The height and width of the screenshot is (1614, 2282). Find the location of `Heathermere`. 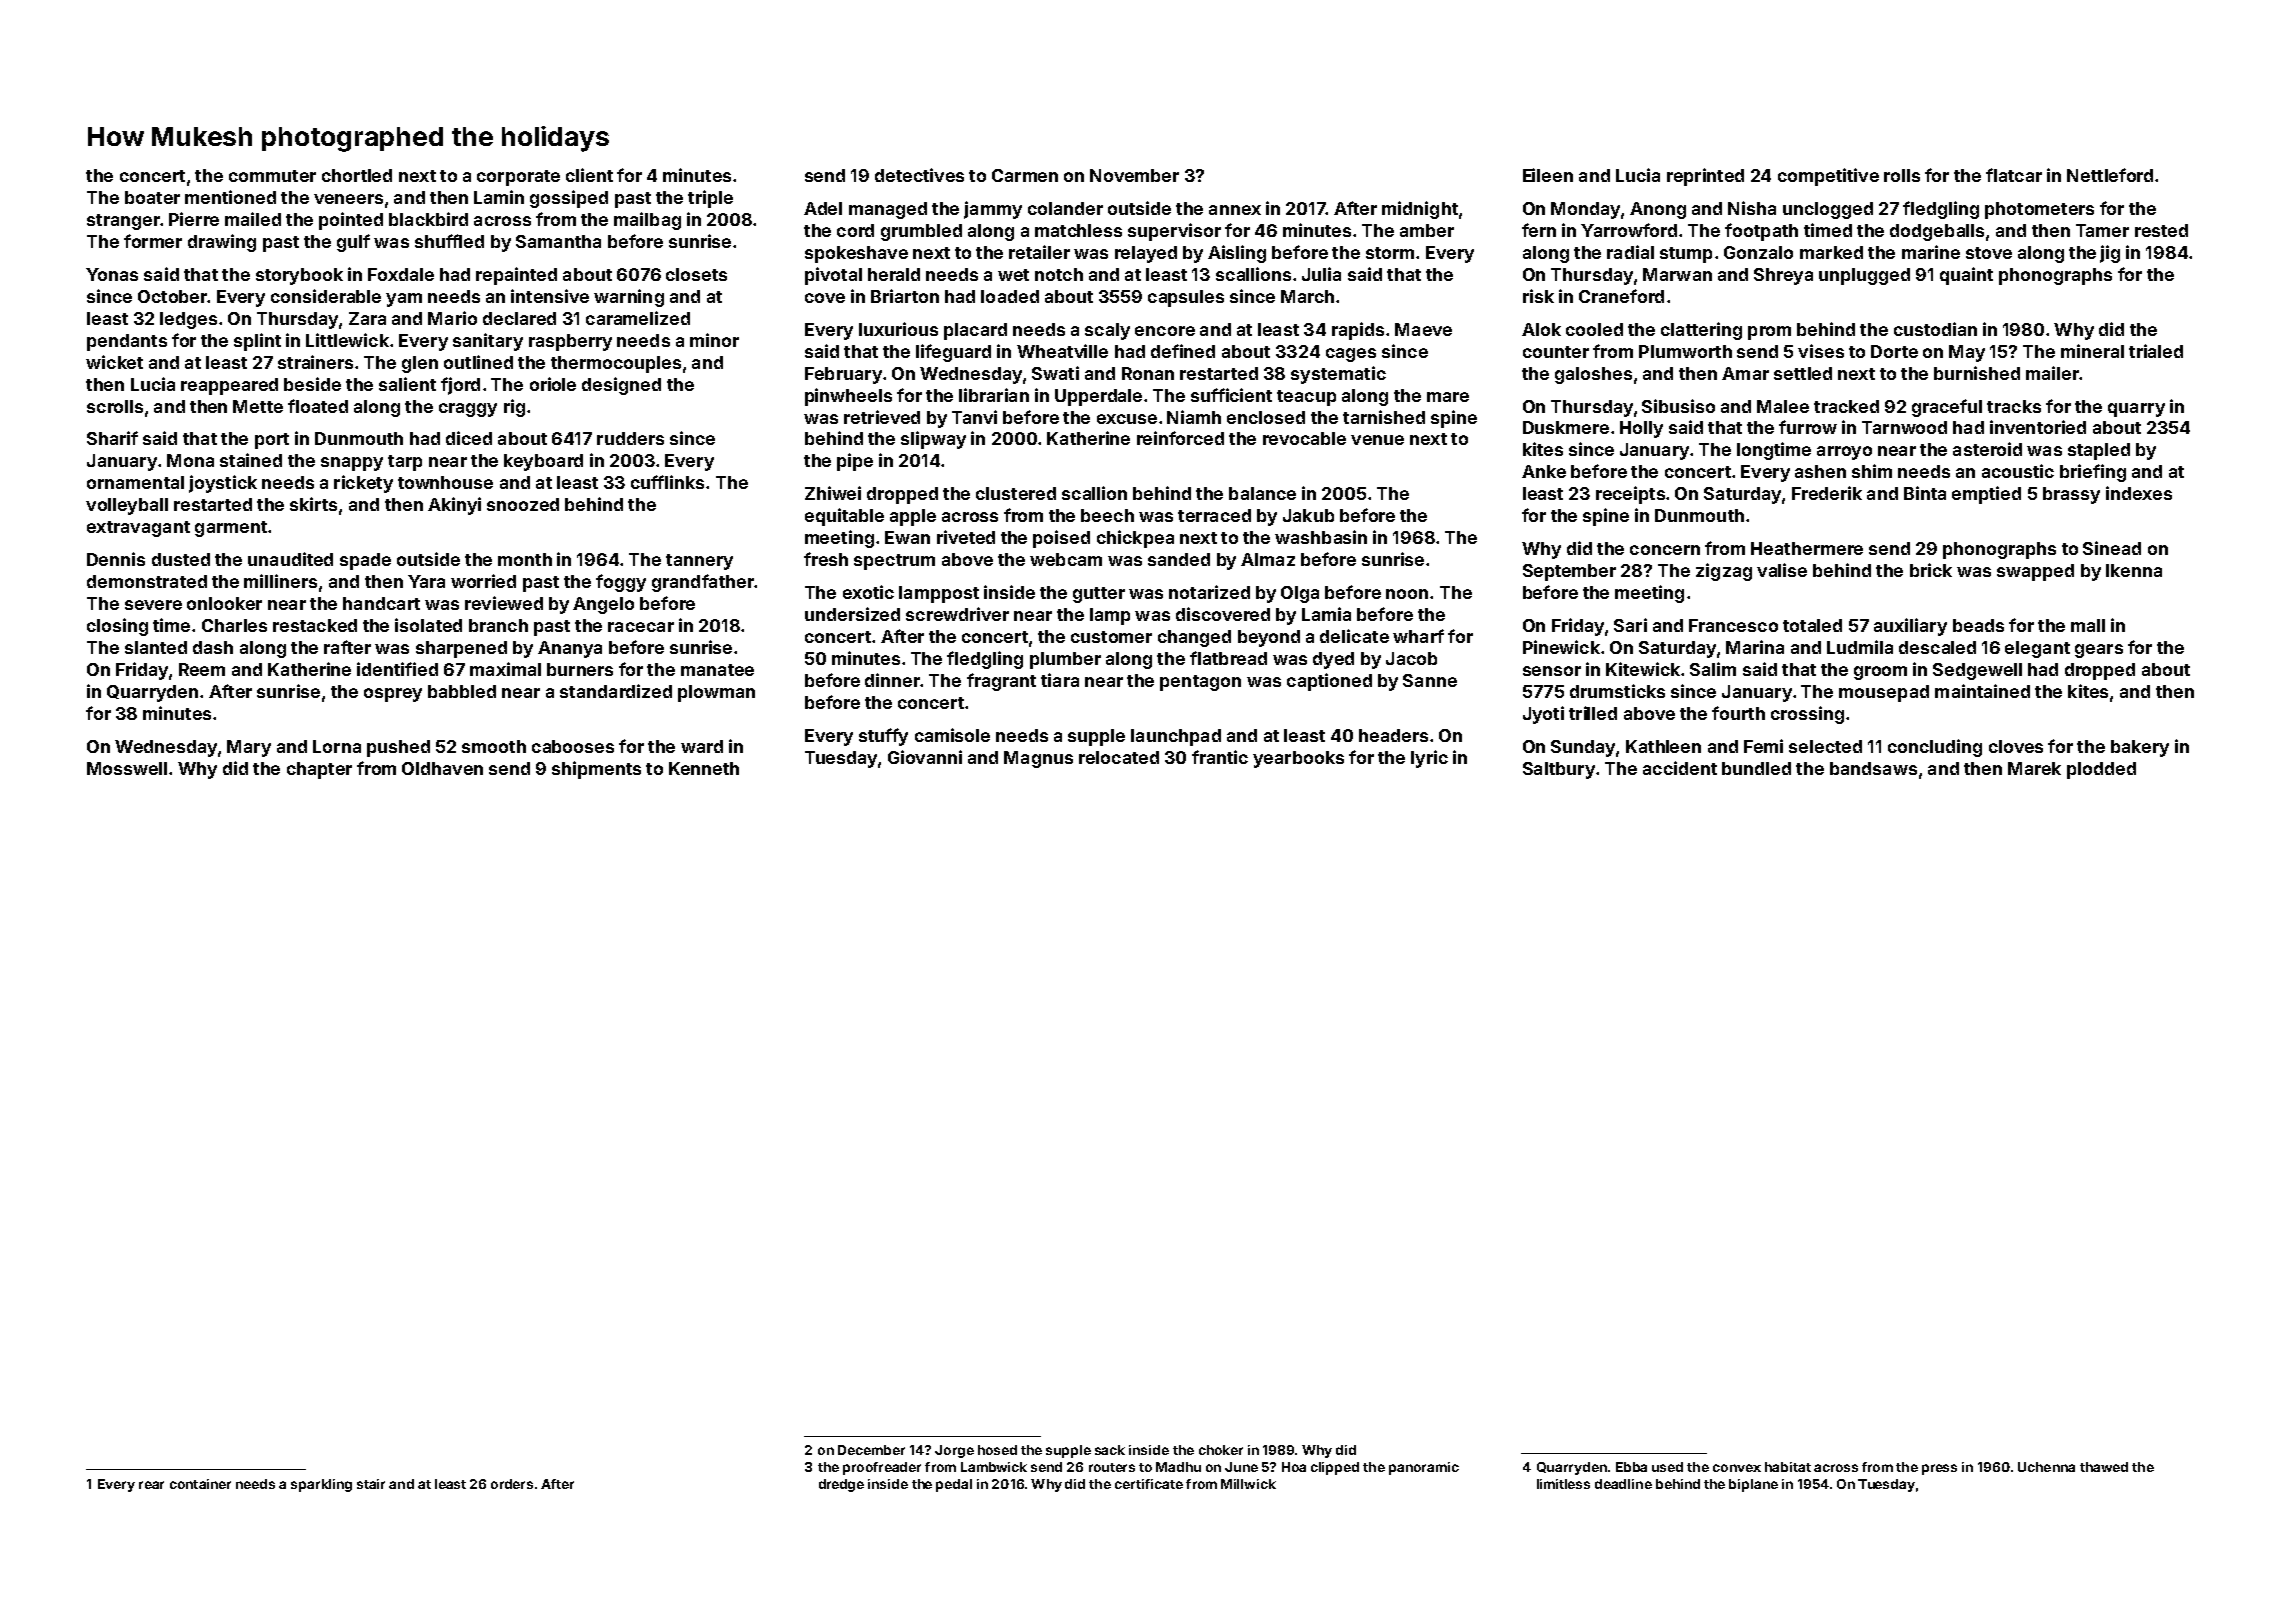

Heathermere is located at coordinates (1807, 548).
